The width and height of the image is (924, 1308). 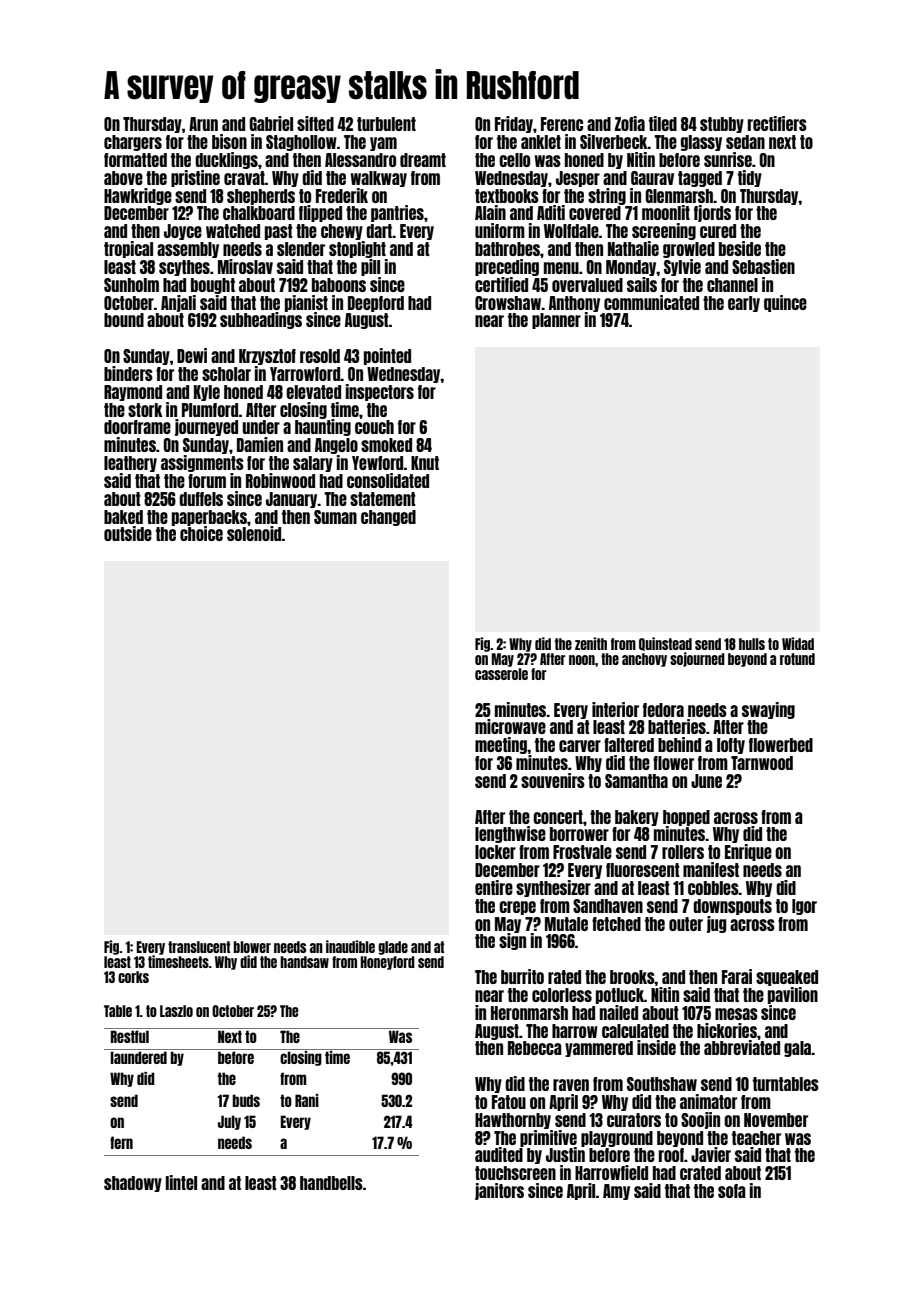 What do you see at coordinates (233, 231) in the image?
I see `watched` at bounding box center [233, 231].
